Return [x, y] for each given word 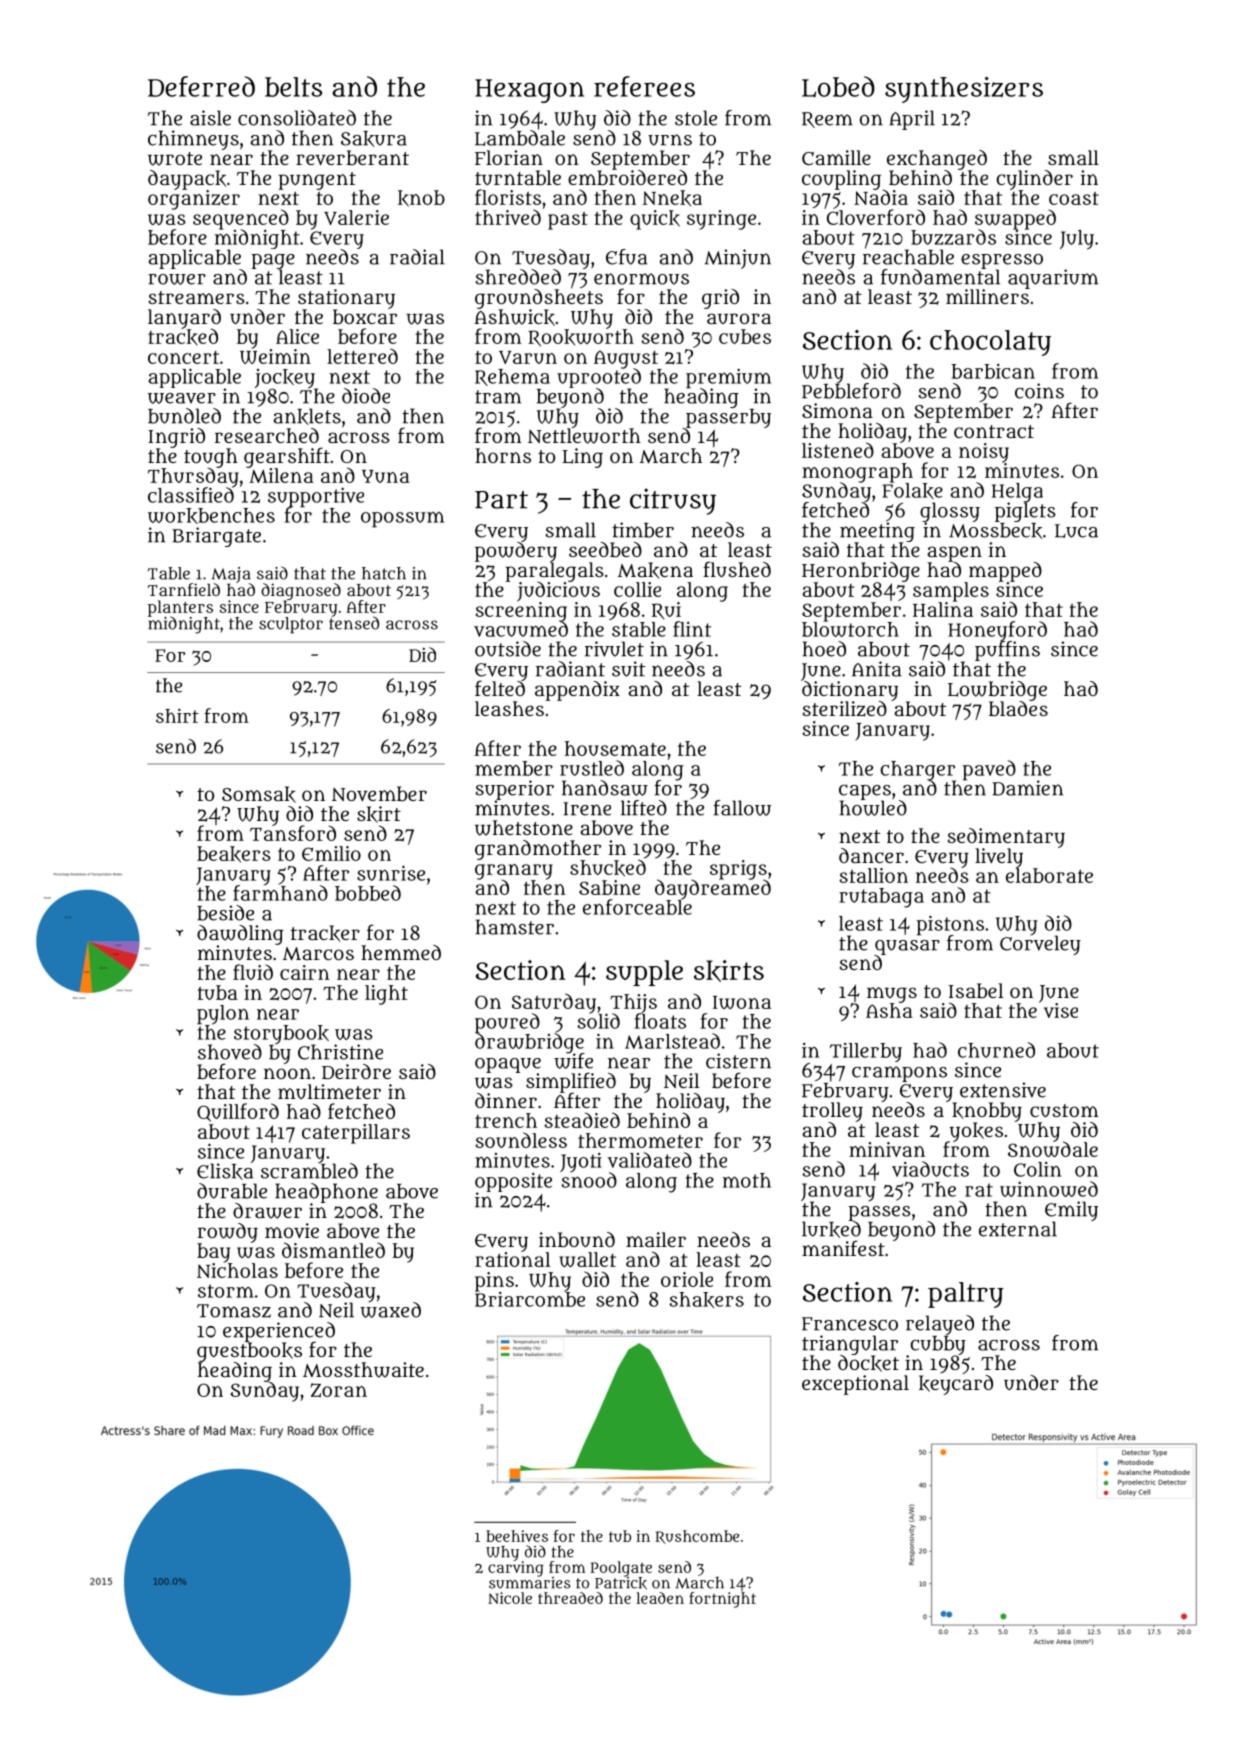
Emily [1071, 1211]
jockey [286, 379]
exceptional [855, 1385]
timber [643, 530]
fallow [742, 808]
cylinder [1034, 180]
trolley [832, 1112]
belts [293, 87]
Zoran [339, 1390]
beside [225, 913]
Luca [1076, 531]
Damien [1027, 788]
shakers [706, 1300]
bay [213, 1253]
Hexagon [529, 91]
